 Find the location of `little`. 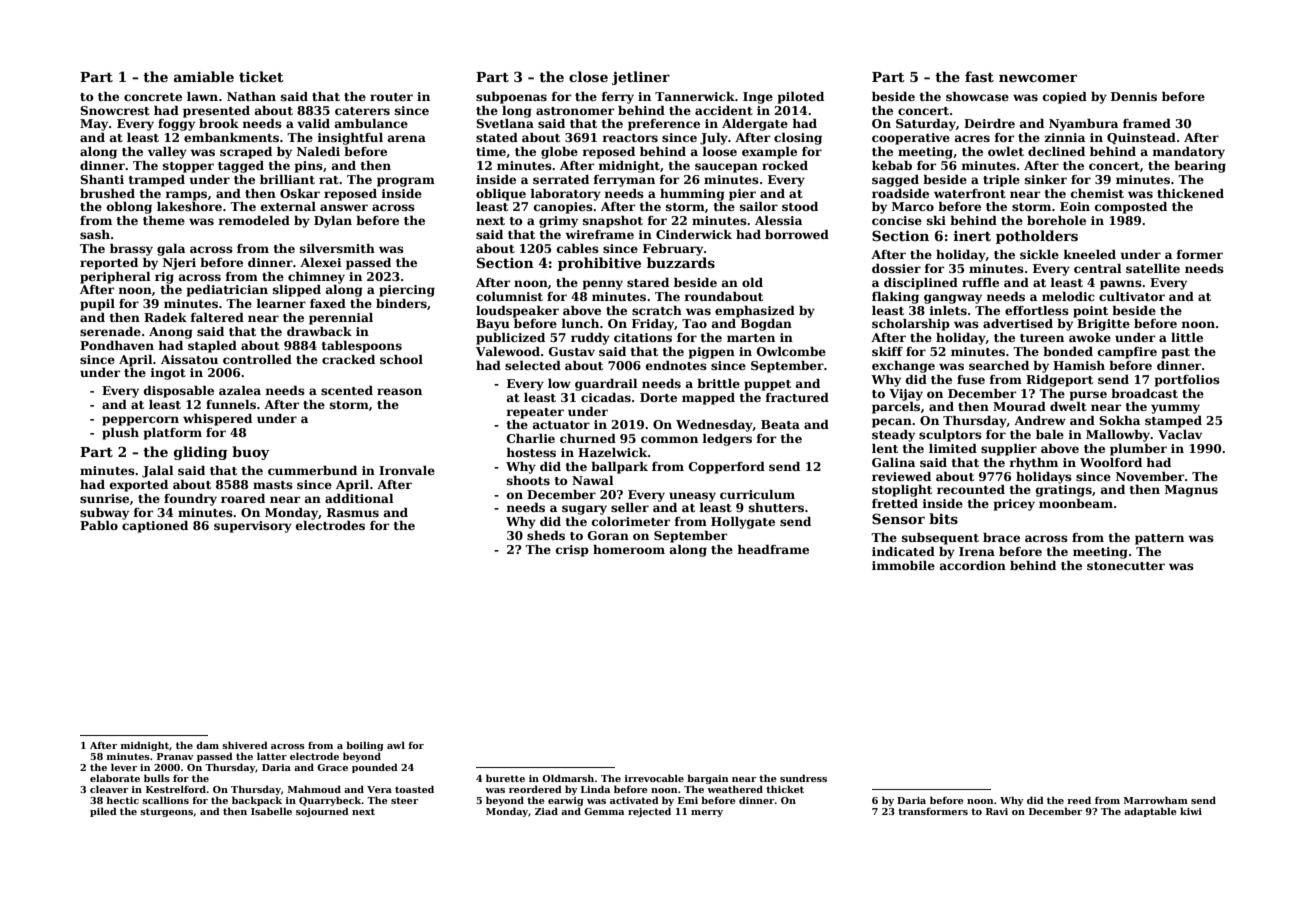

little is located at coordinates (1187, 337).
